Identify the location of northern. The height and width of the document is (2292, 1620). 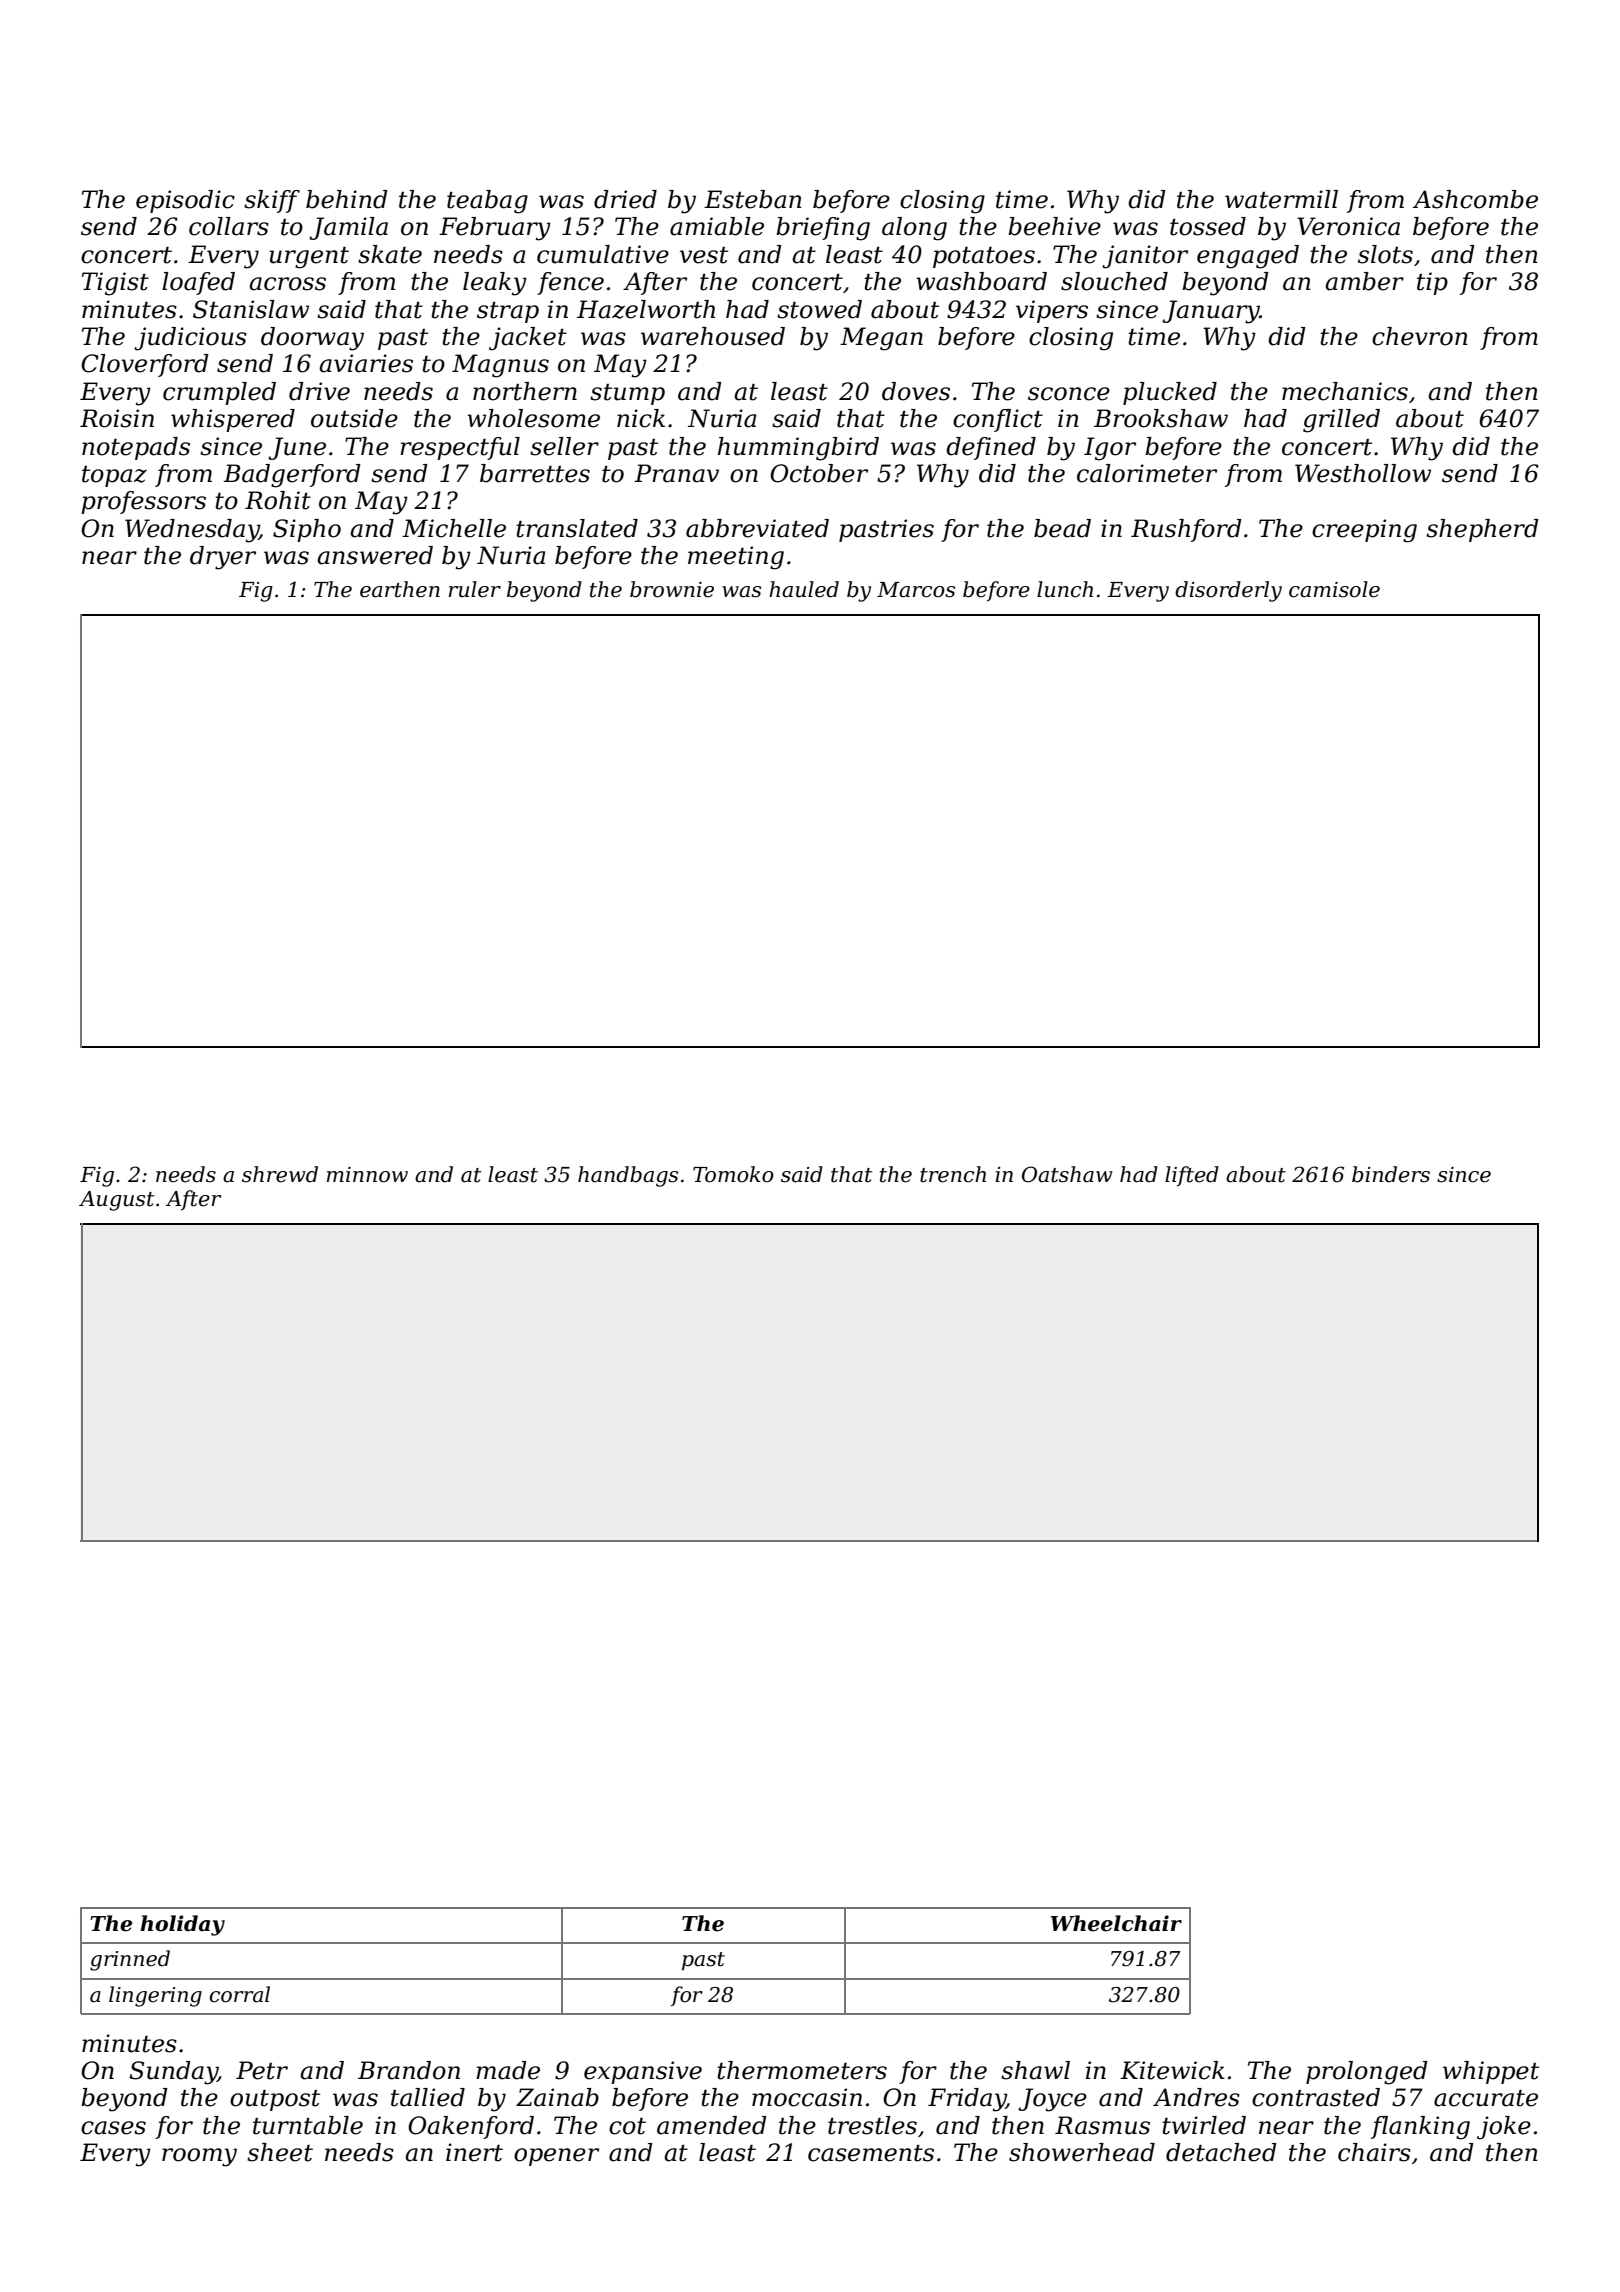
(525, 391).
